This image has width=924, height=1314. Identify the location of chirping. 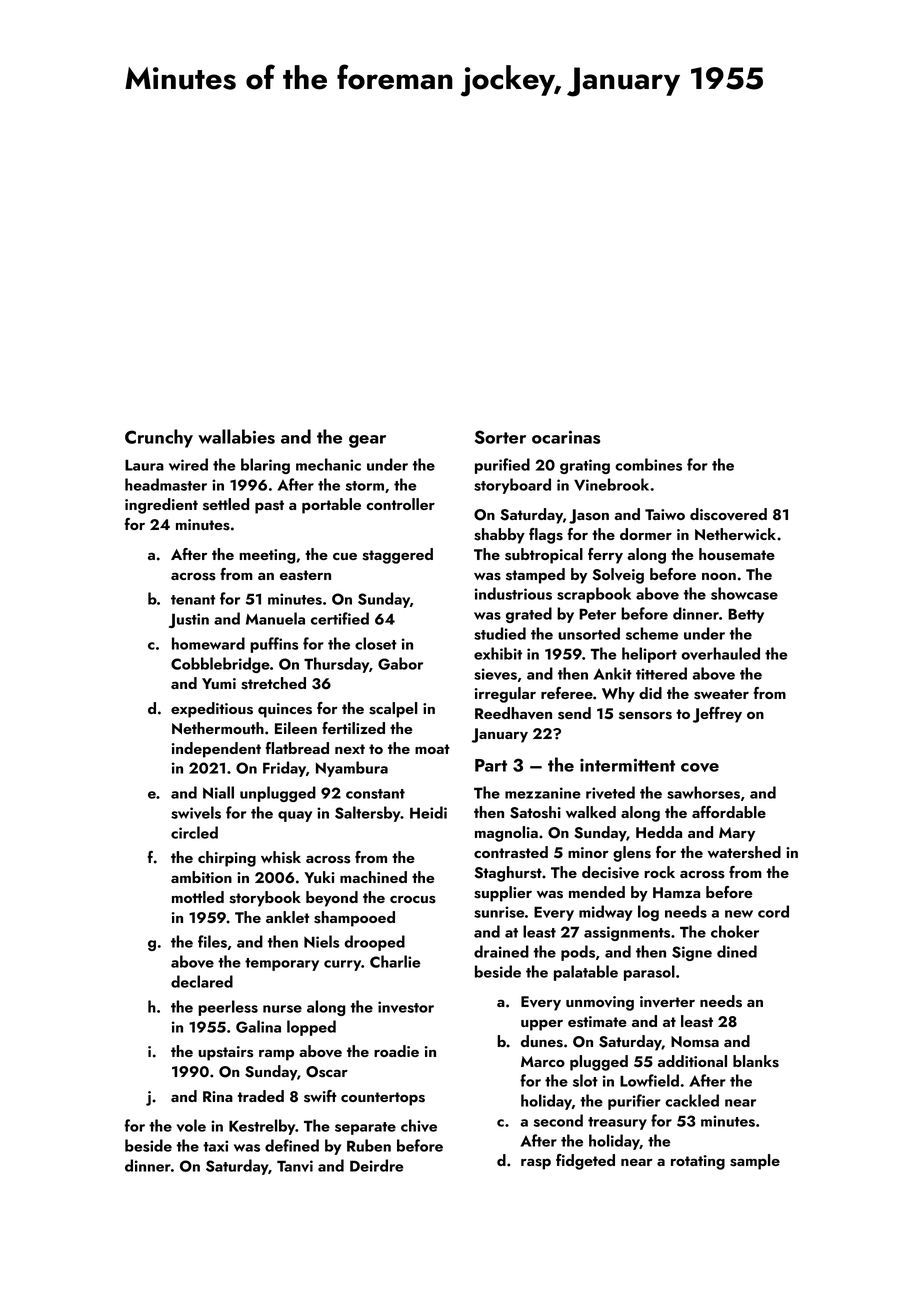
(227, 859).
